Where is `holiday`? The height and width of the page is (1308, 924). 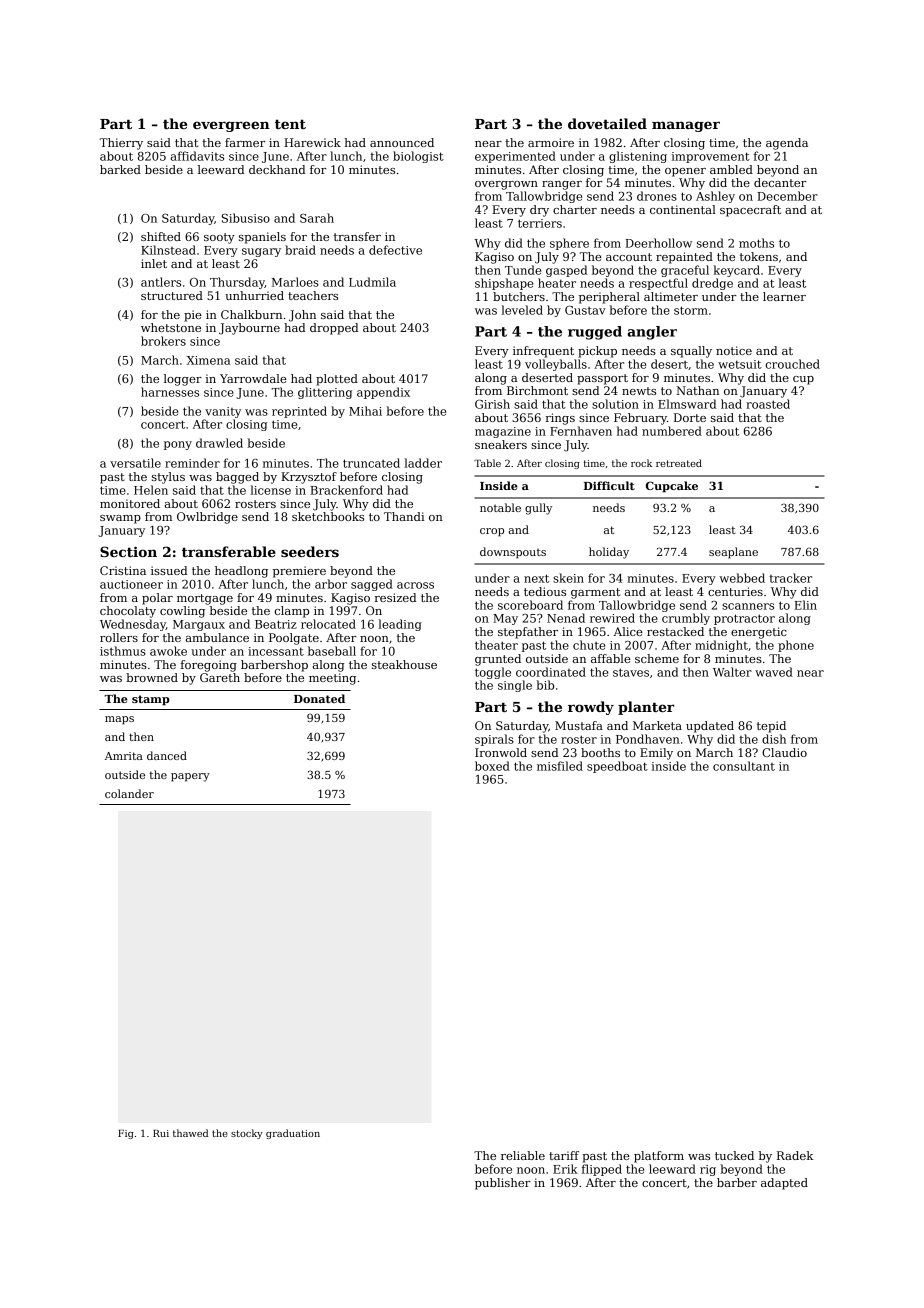
holiday is located at coordinates (609, 553).
